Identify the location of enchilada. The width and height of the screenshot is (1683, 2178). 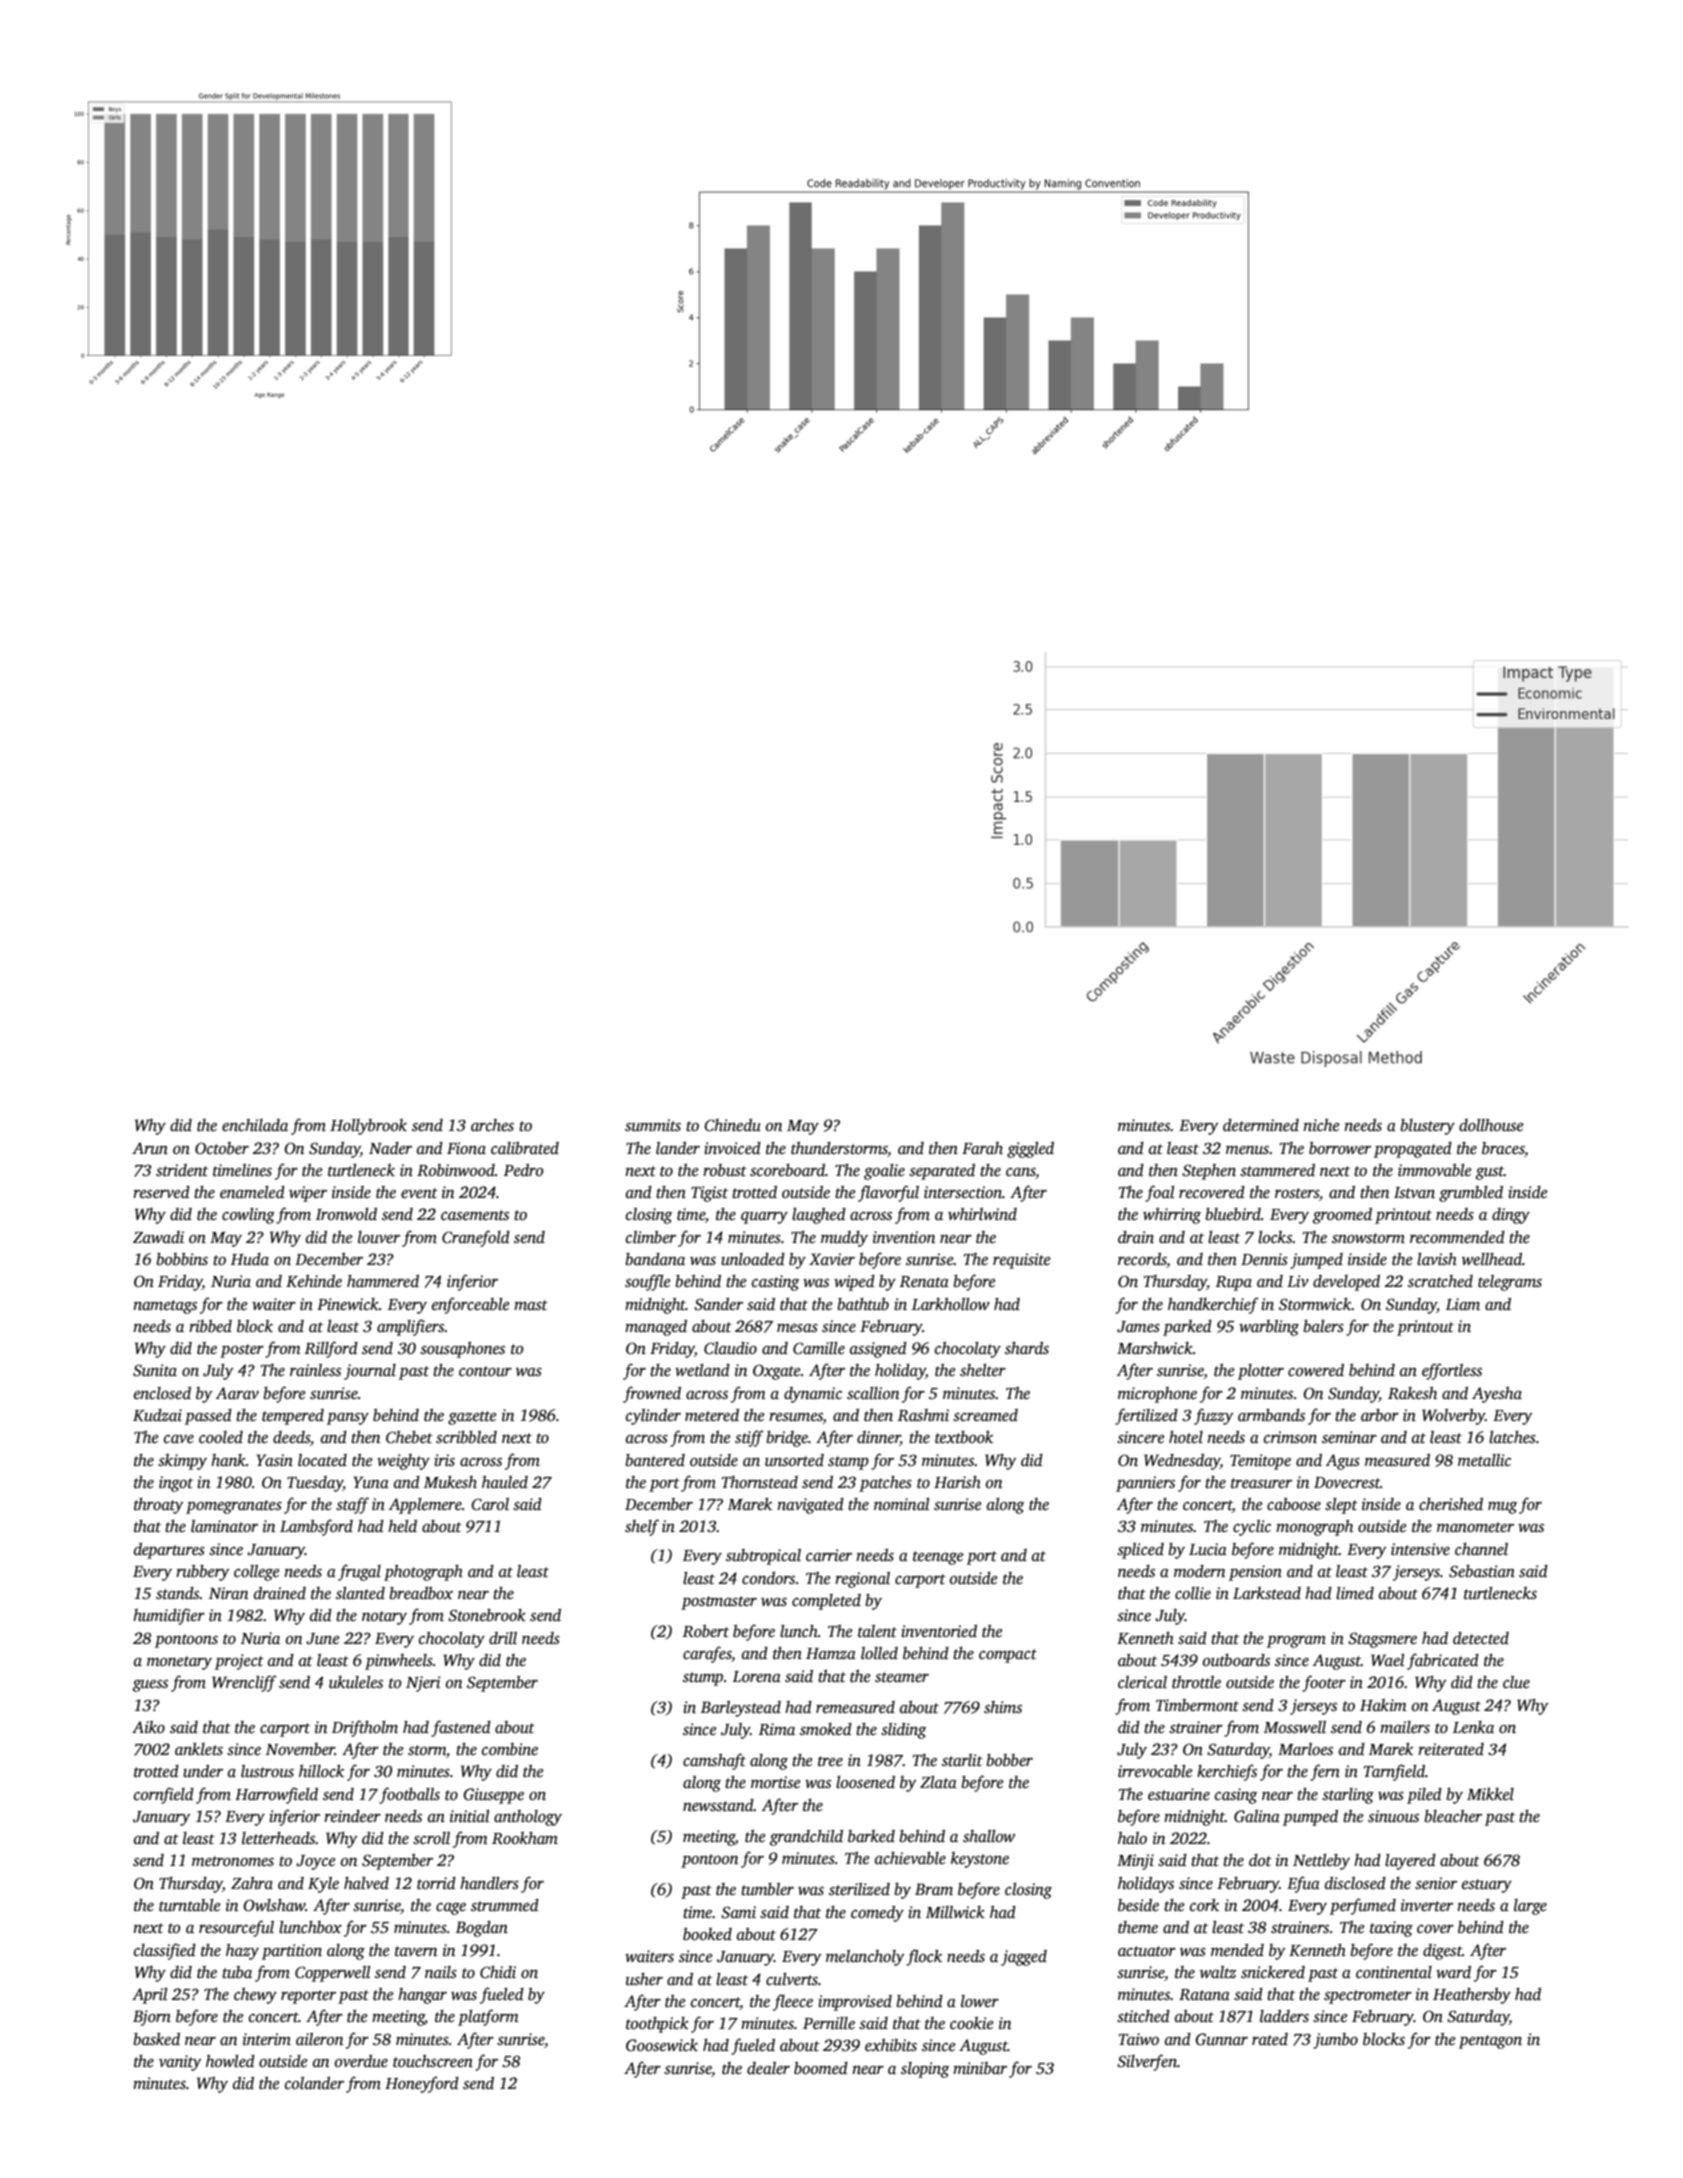
(255, 1125).
